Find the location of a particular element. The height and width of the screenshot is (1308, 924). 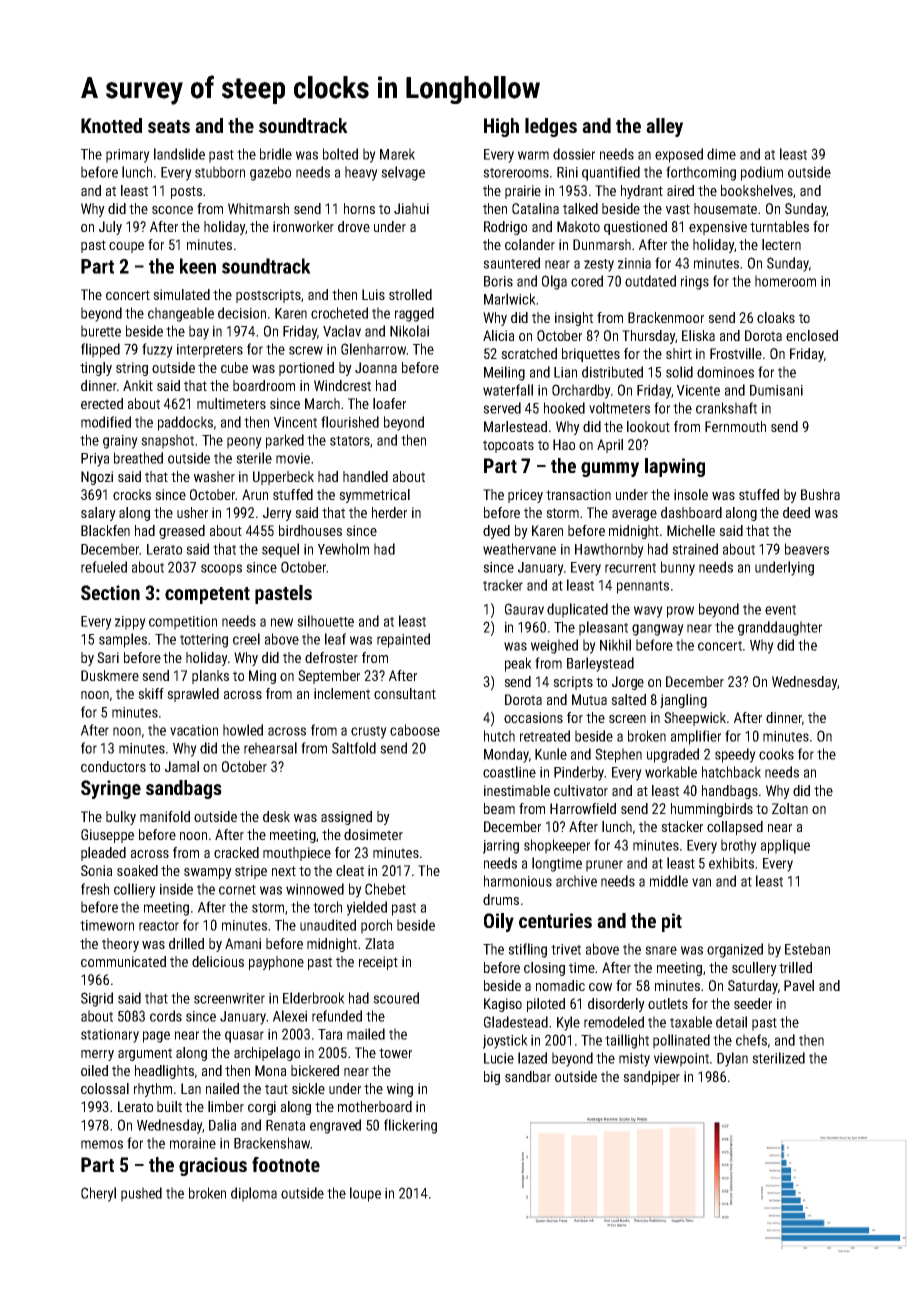

seats is located at coordinates (169, 126).
